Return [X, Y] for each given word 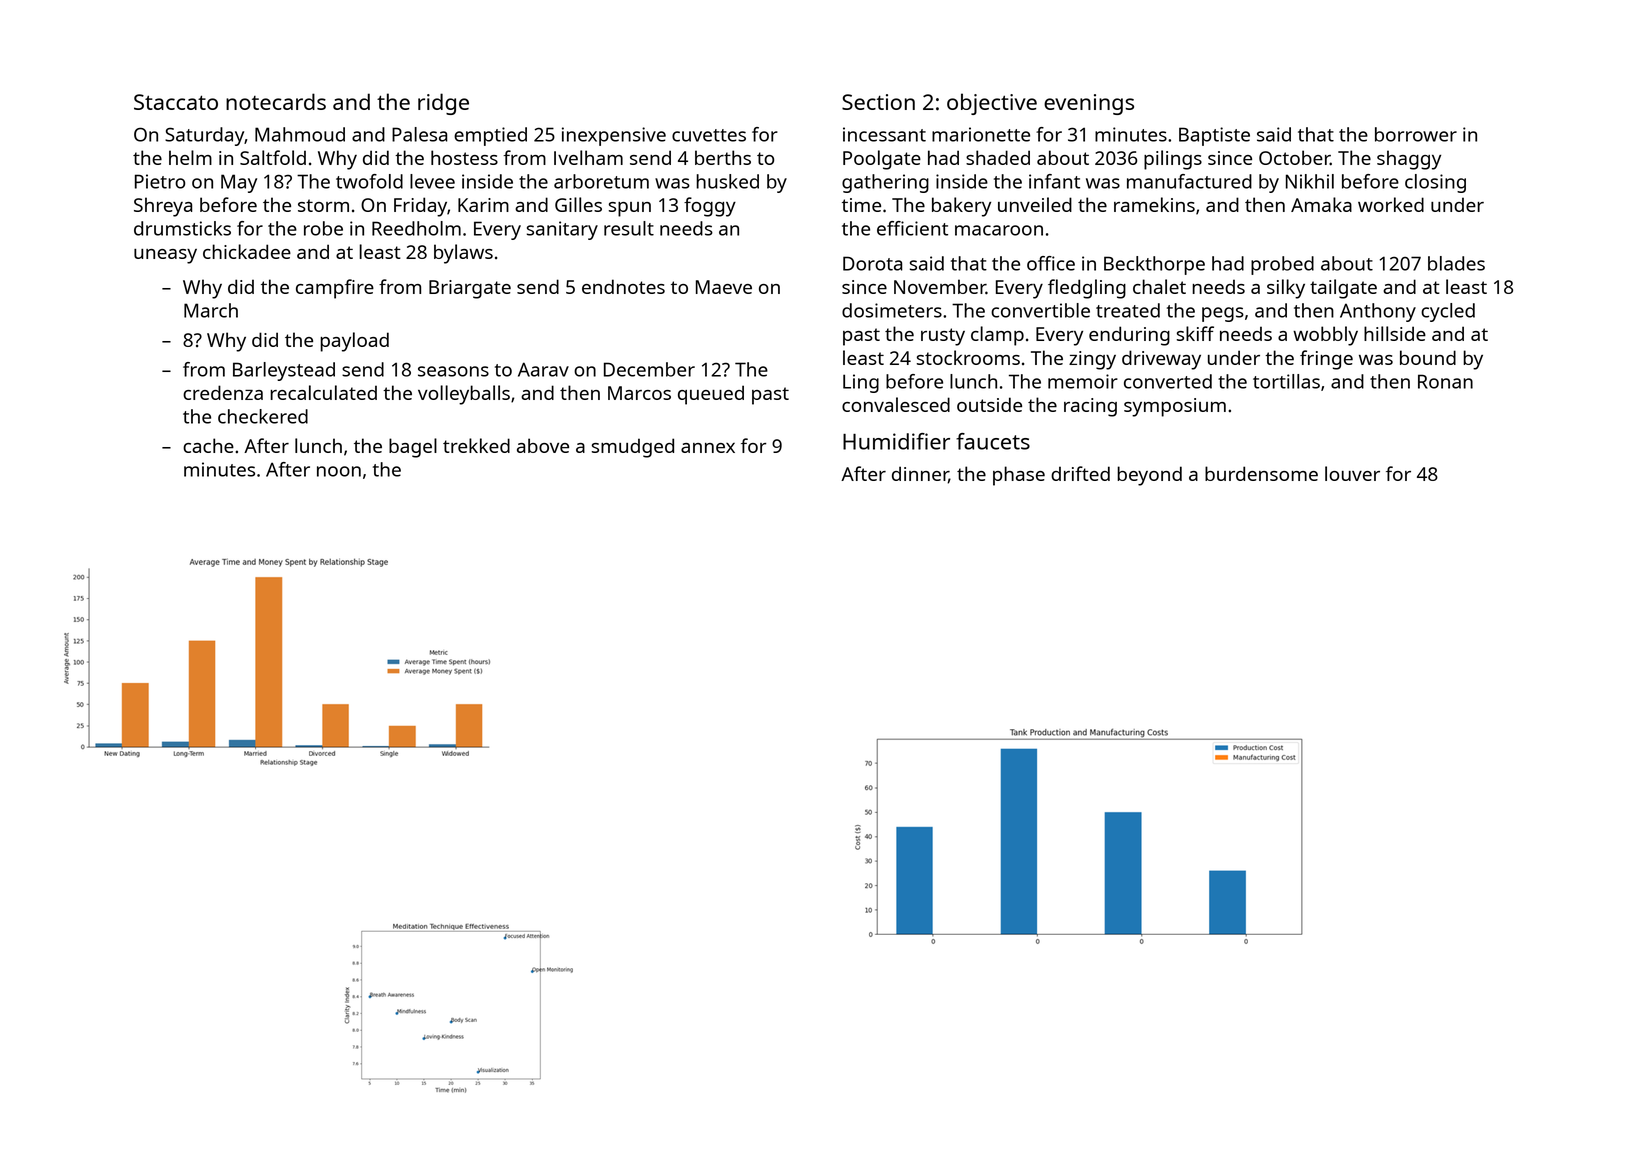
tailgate [1343, 289]
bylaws [463, 254]
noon [339, 471]
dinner [920, 475]
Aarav [543, 369]
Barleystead [284, 371]
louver [1352, 473]
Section [878, 102]
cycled [1448, 312]
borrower [1416, 134]
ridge [443, 104]
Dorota [873, 263]
